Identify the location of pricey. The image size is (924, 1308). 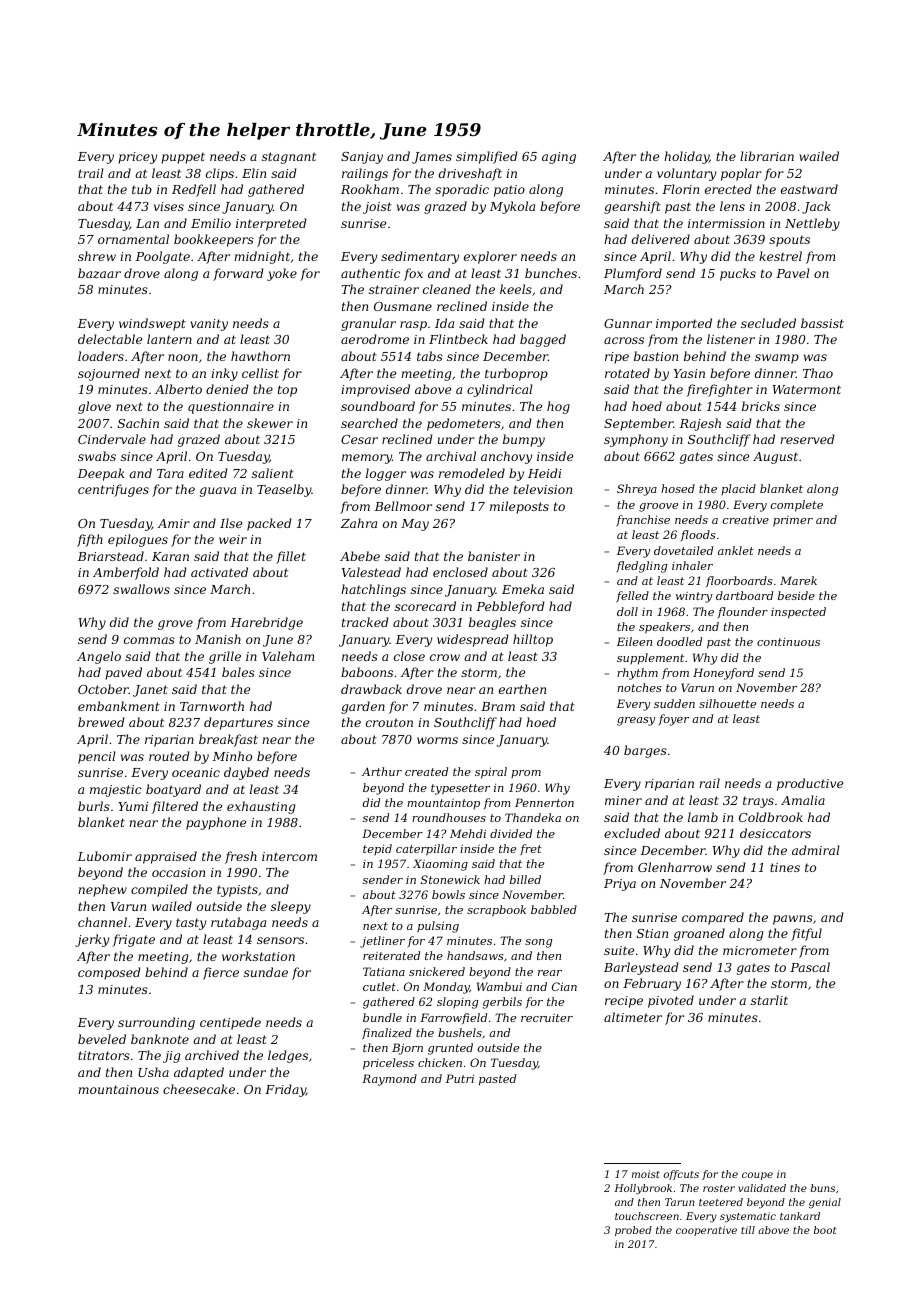
(137, 158).
